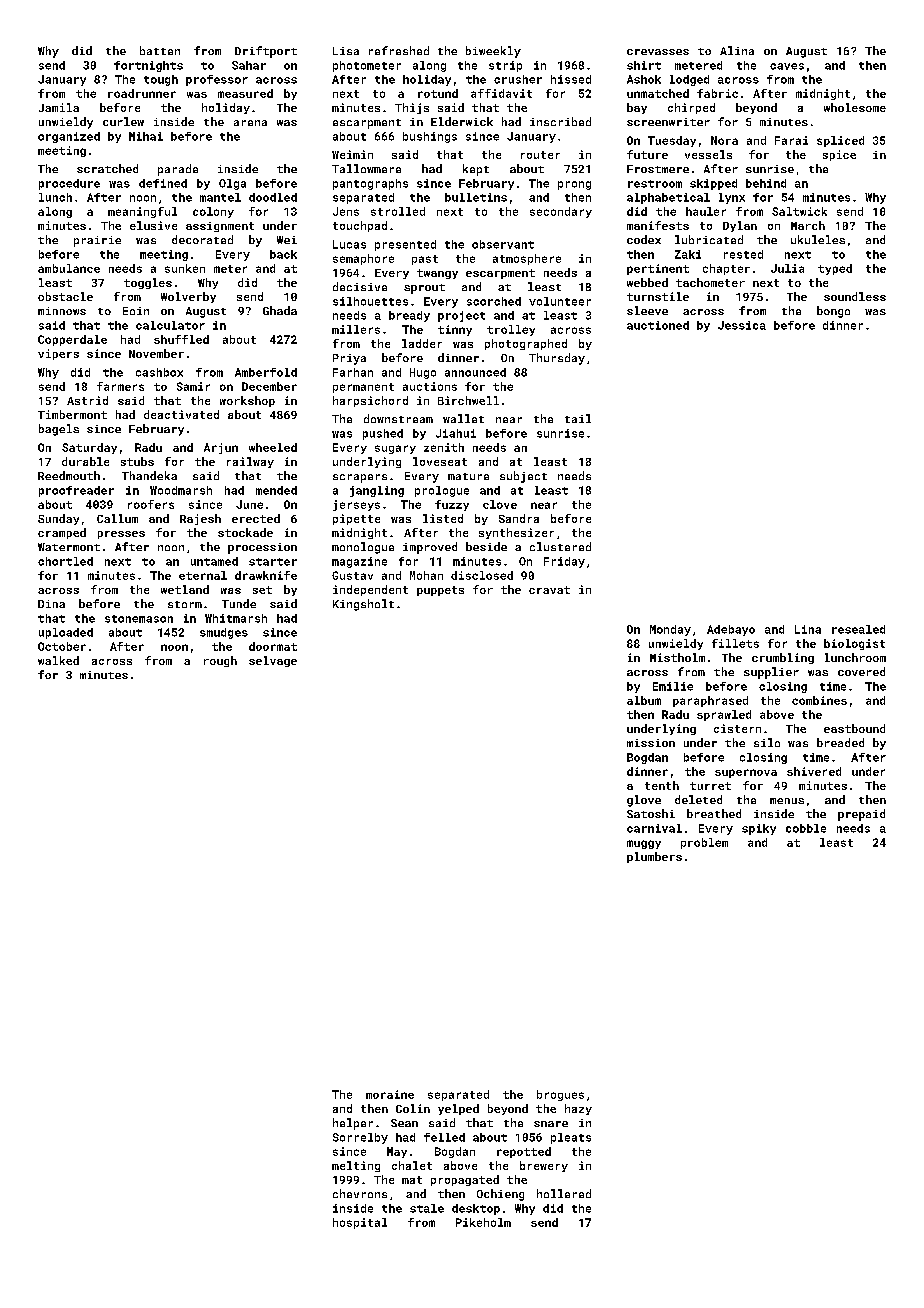  What do you see at coordinates (560, 301) in the document?
I see `volunteer` at bounding box center [560, 301].
